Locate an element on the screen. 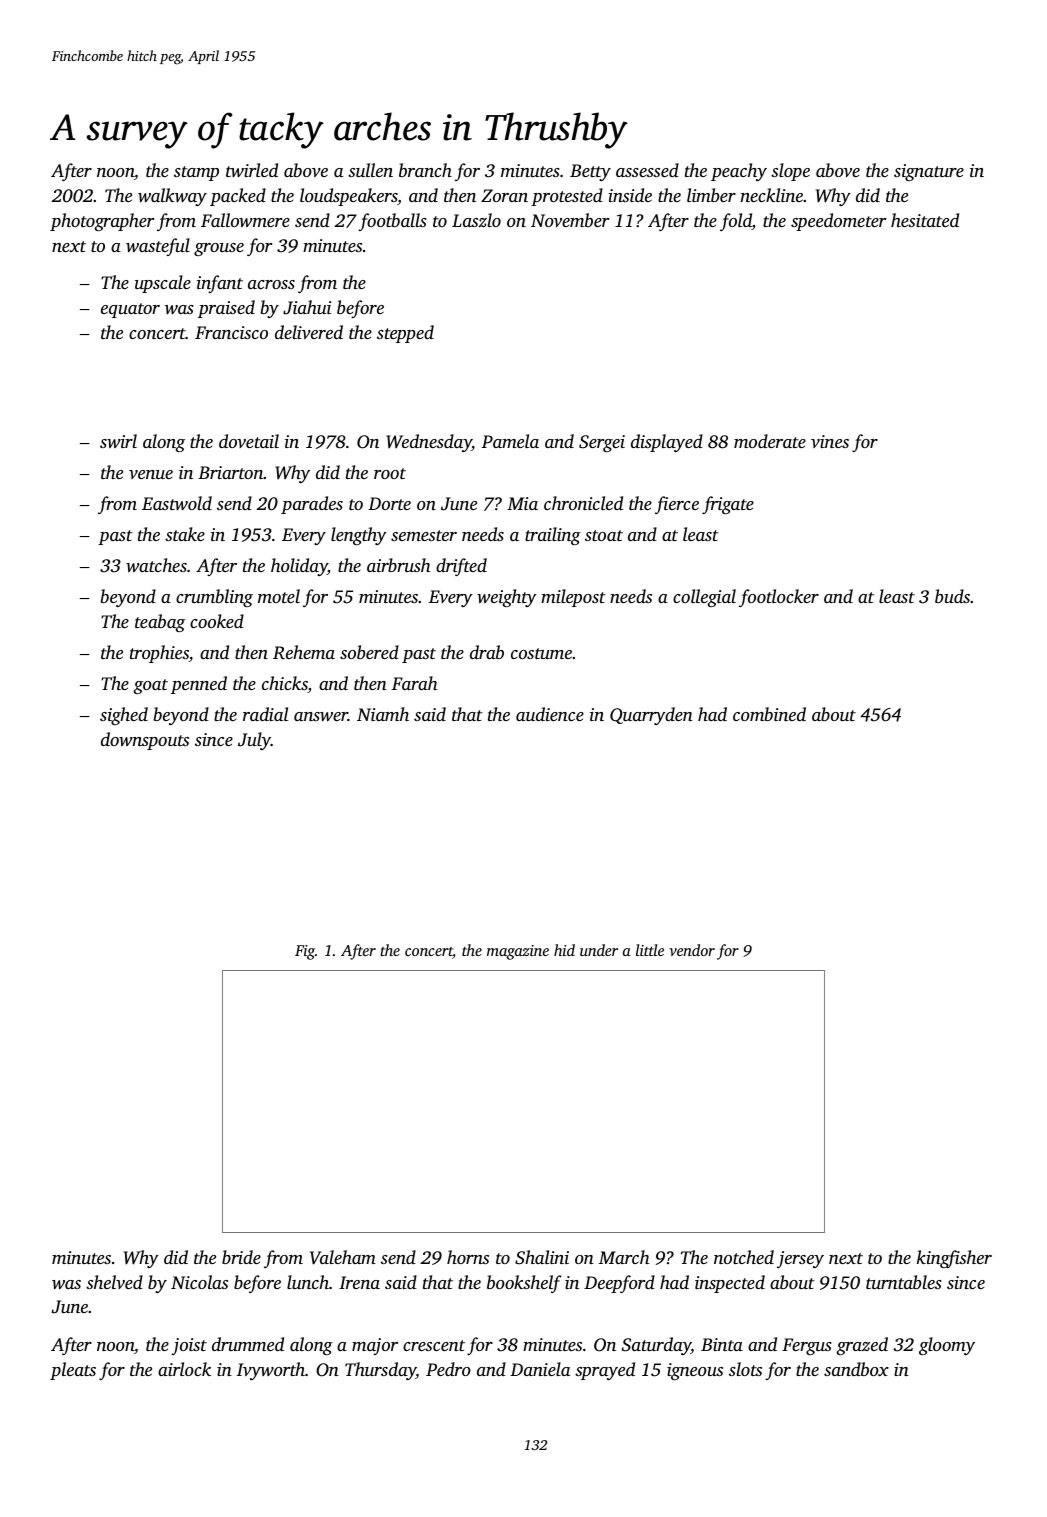  root is located at coordinates (390, 473).
